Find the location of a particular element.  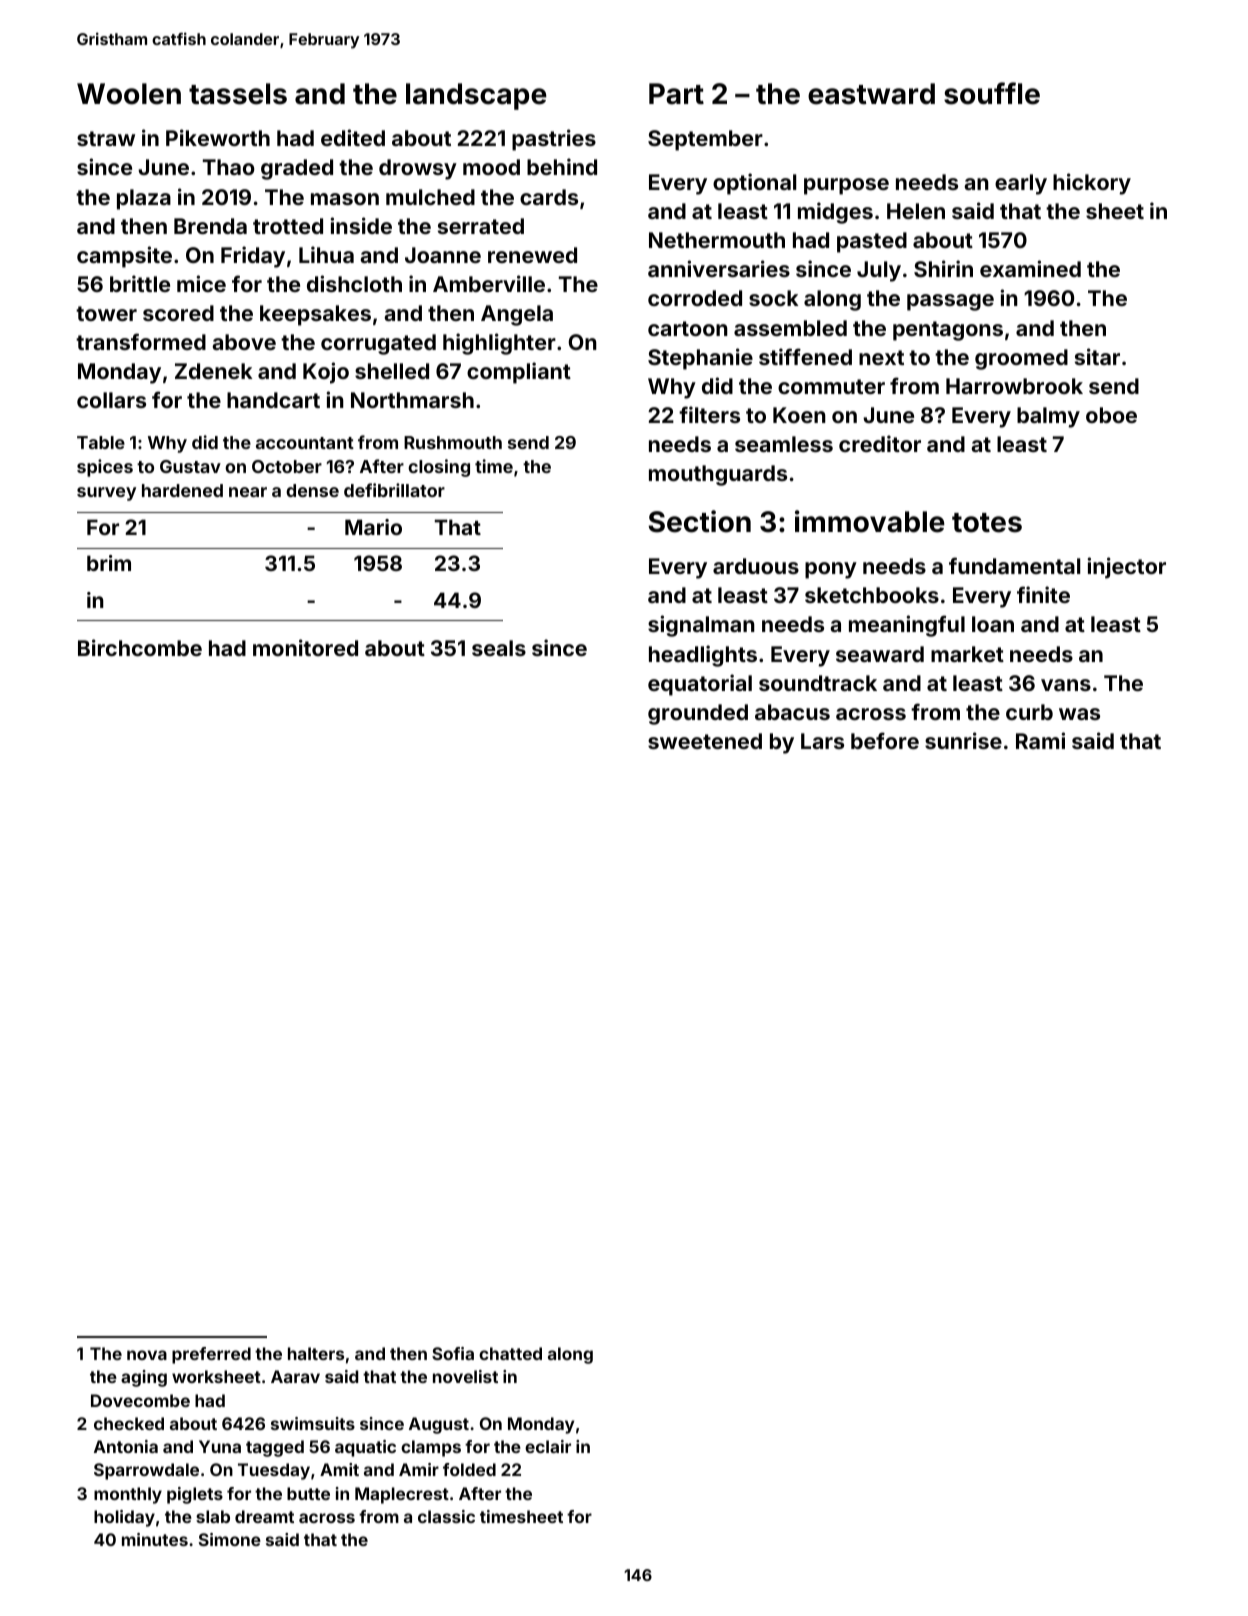

sweetened is located at coordinates (705, 741).
